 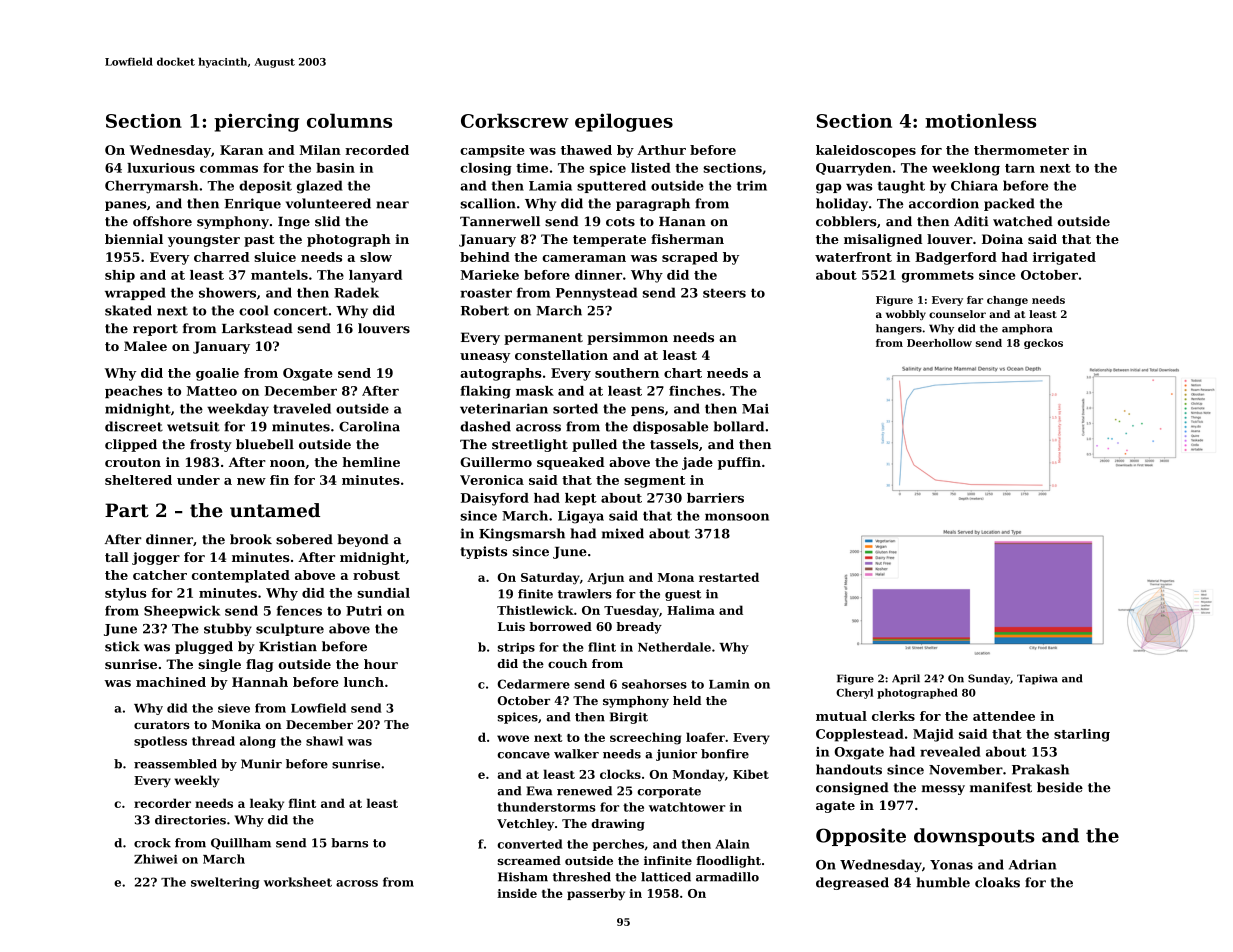 What do you see at coordinates (539, 791) in the page?
I see `Ewa` at bounding box center [539, 791].
